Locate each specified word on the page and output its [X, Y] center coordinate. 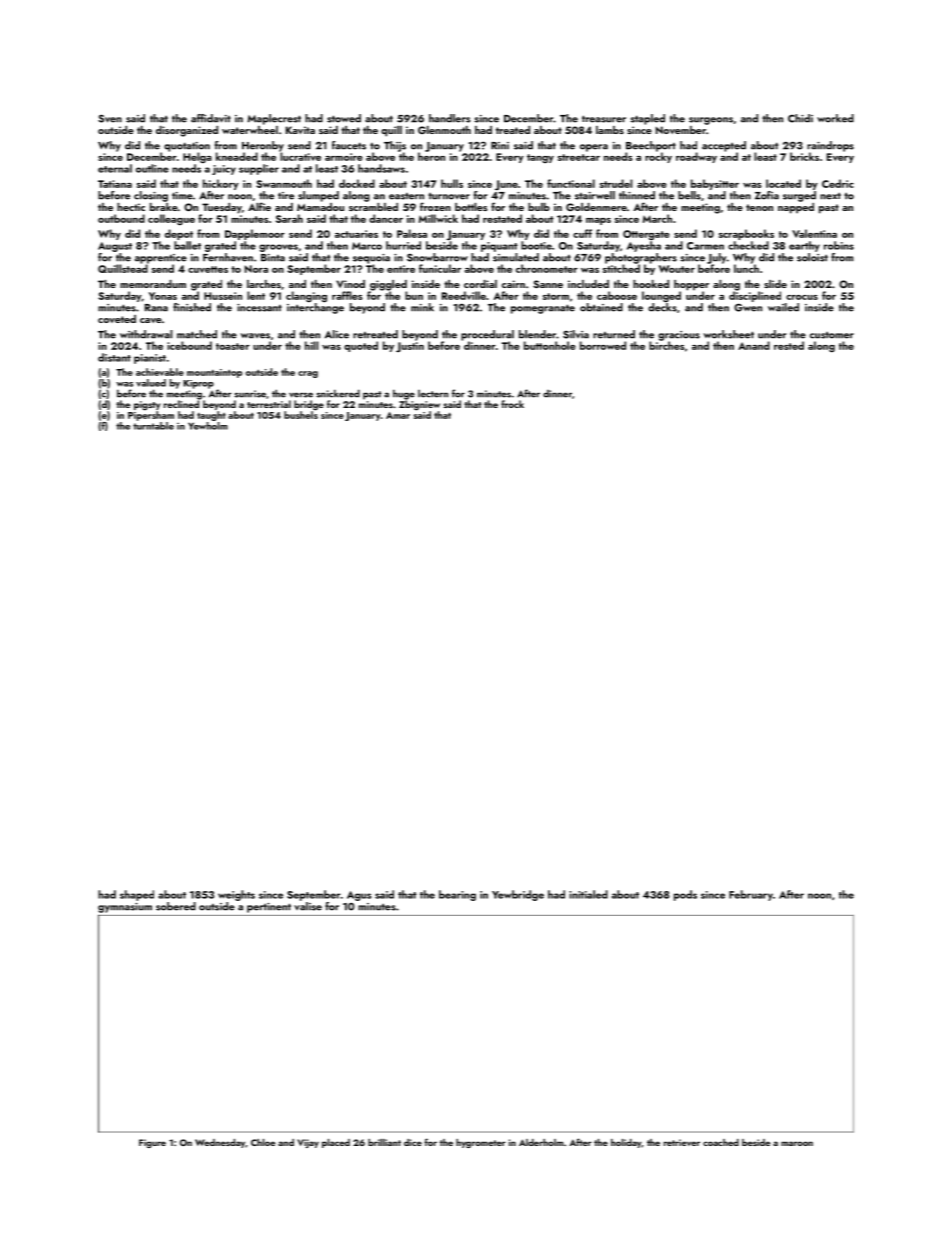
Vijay [308, 1143]
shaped [137, 895]
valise [308, 906]
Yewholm [208, 426]
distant [114, 357]
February [751, 895]
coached [721, 1142]
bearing [457, 895]
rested [789, 345]
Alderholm [541, 1142]
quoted [361, 346]
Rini [500, 146]
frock [512, 404]
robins [839, 245]
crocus [802, 297]
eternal [115, 168]
